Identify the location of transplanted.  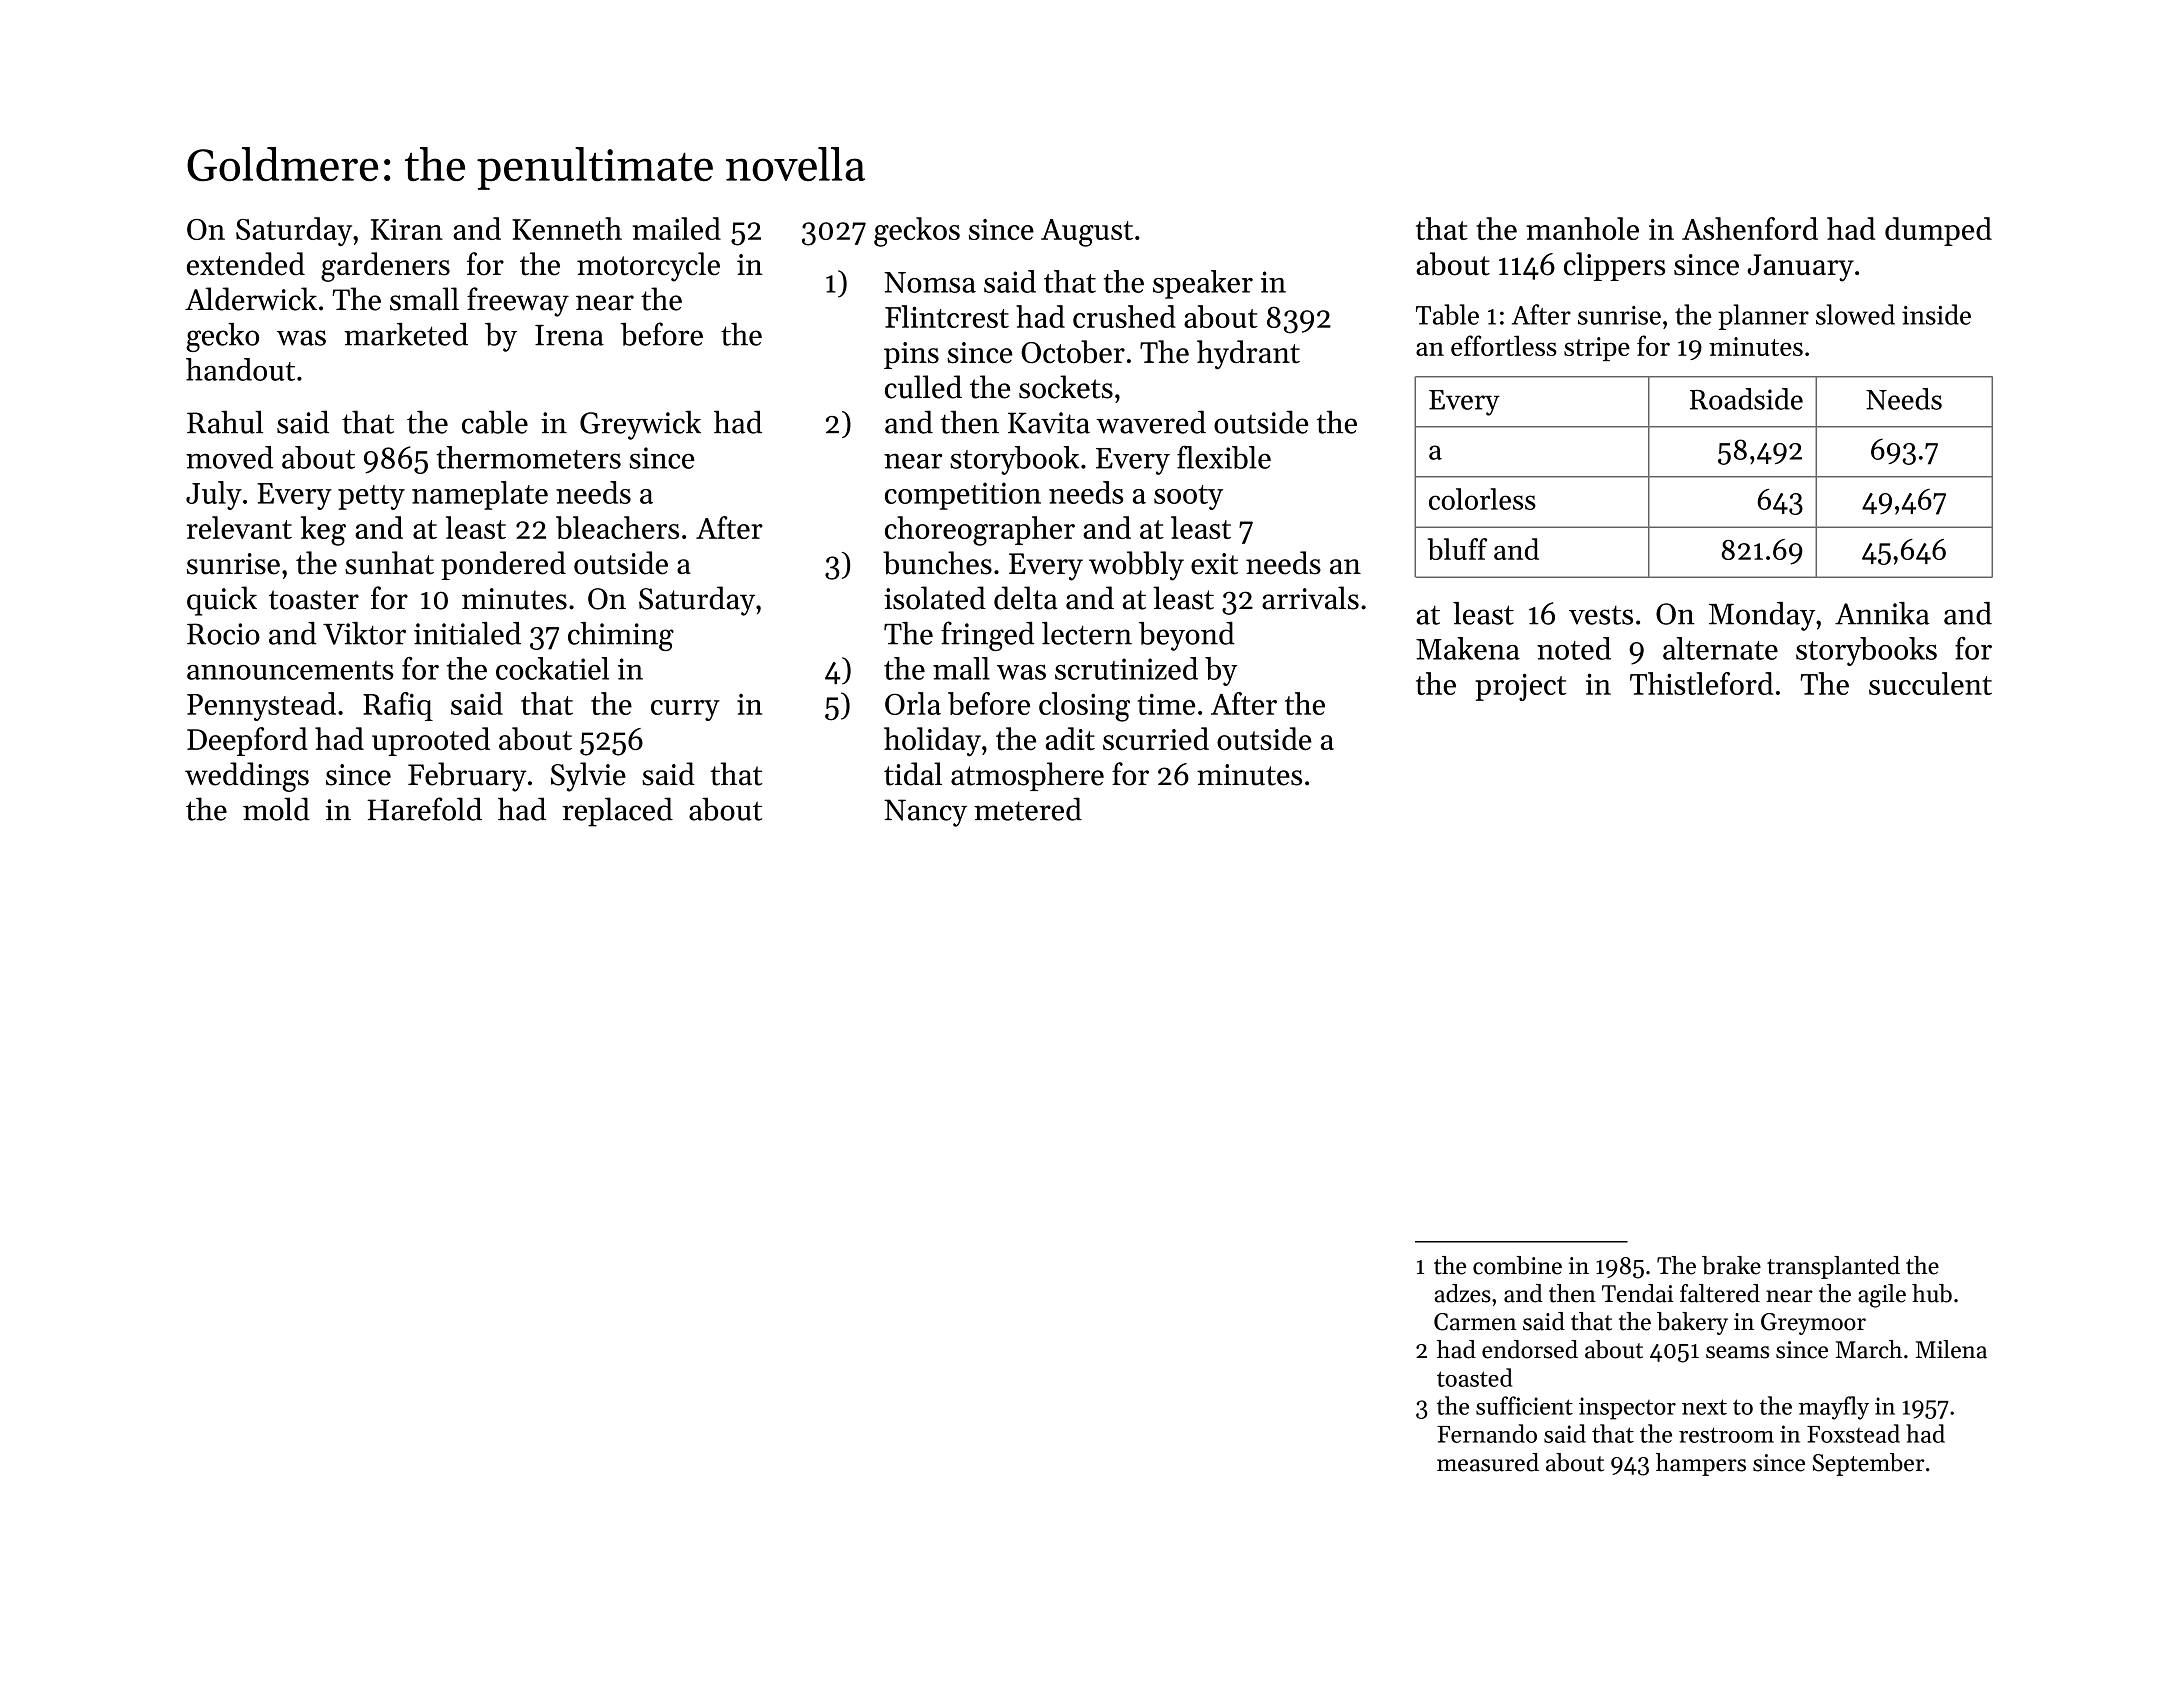
(1833, 1267).
